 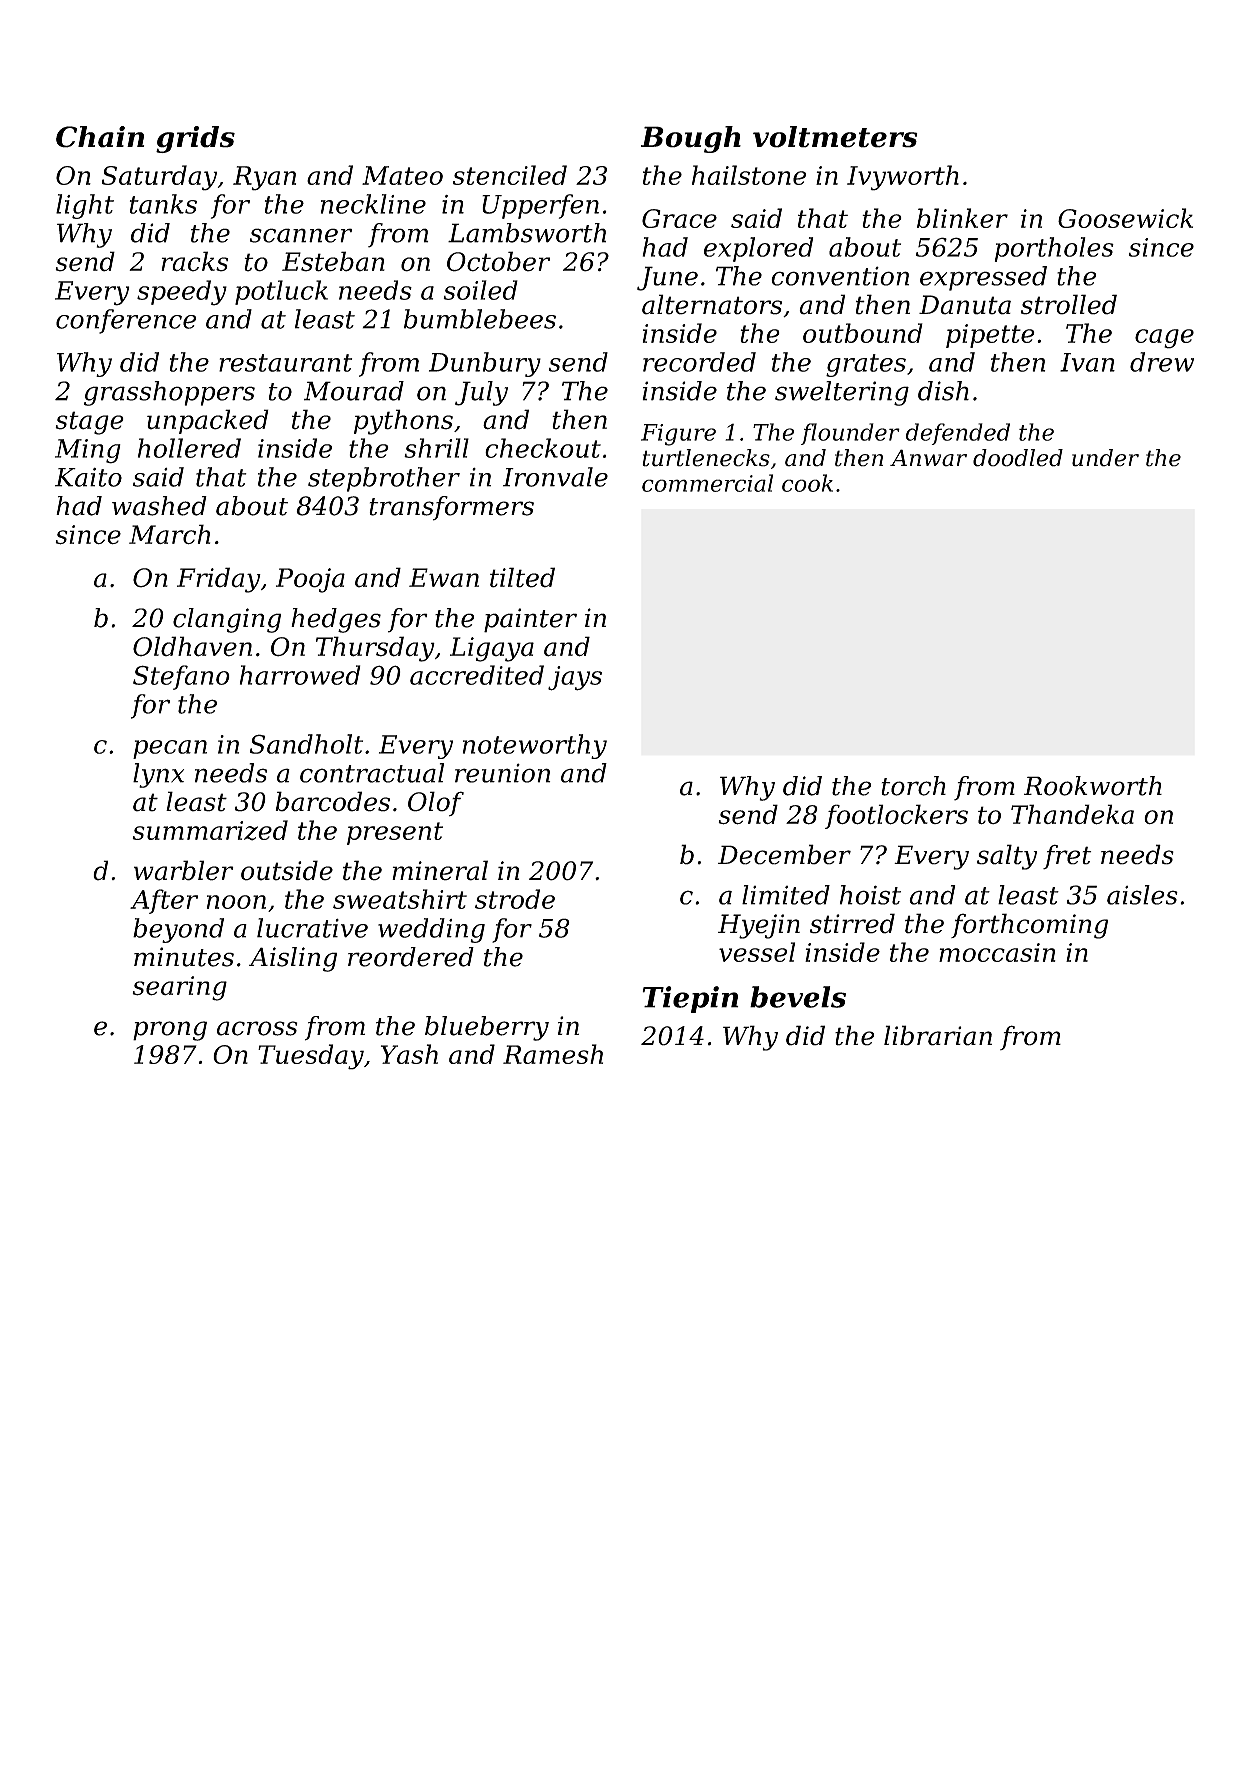 What do you see at coordinates (866, 365) in the page?
I see `grates` at bounding box center [866, 365].
